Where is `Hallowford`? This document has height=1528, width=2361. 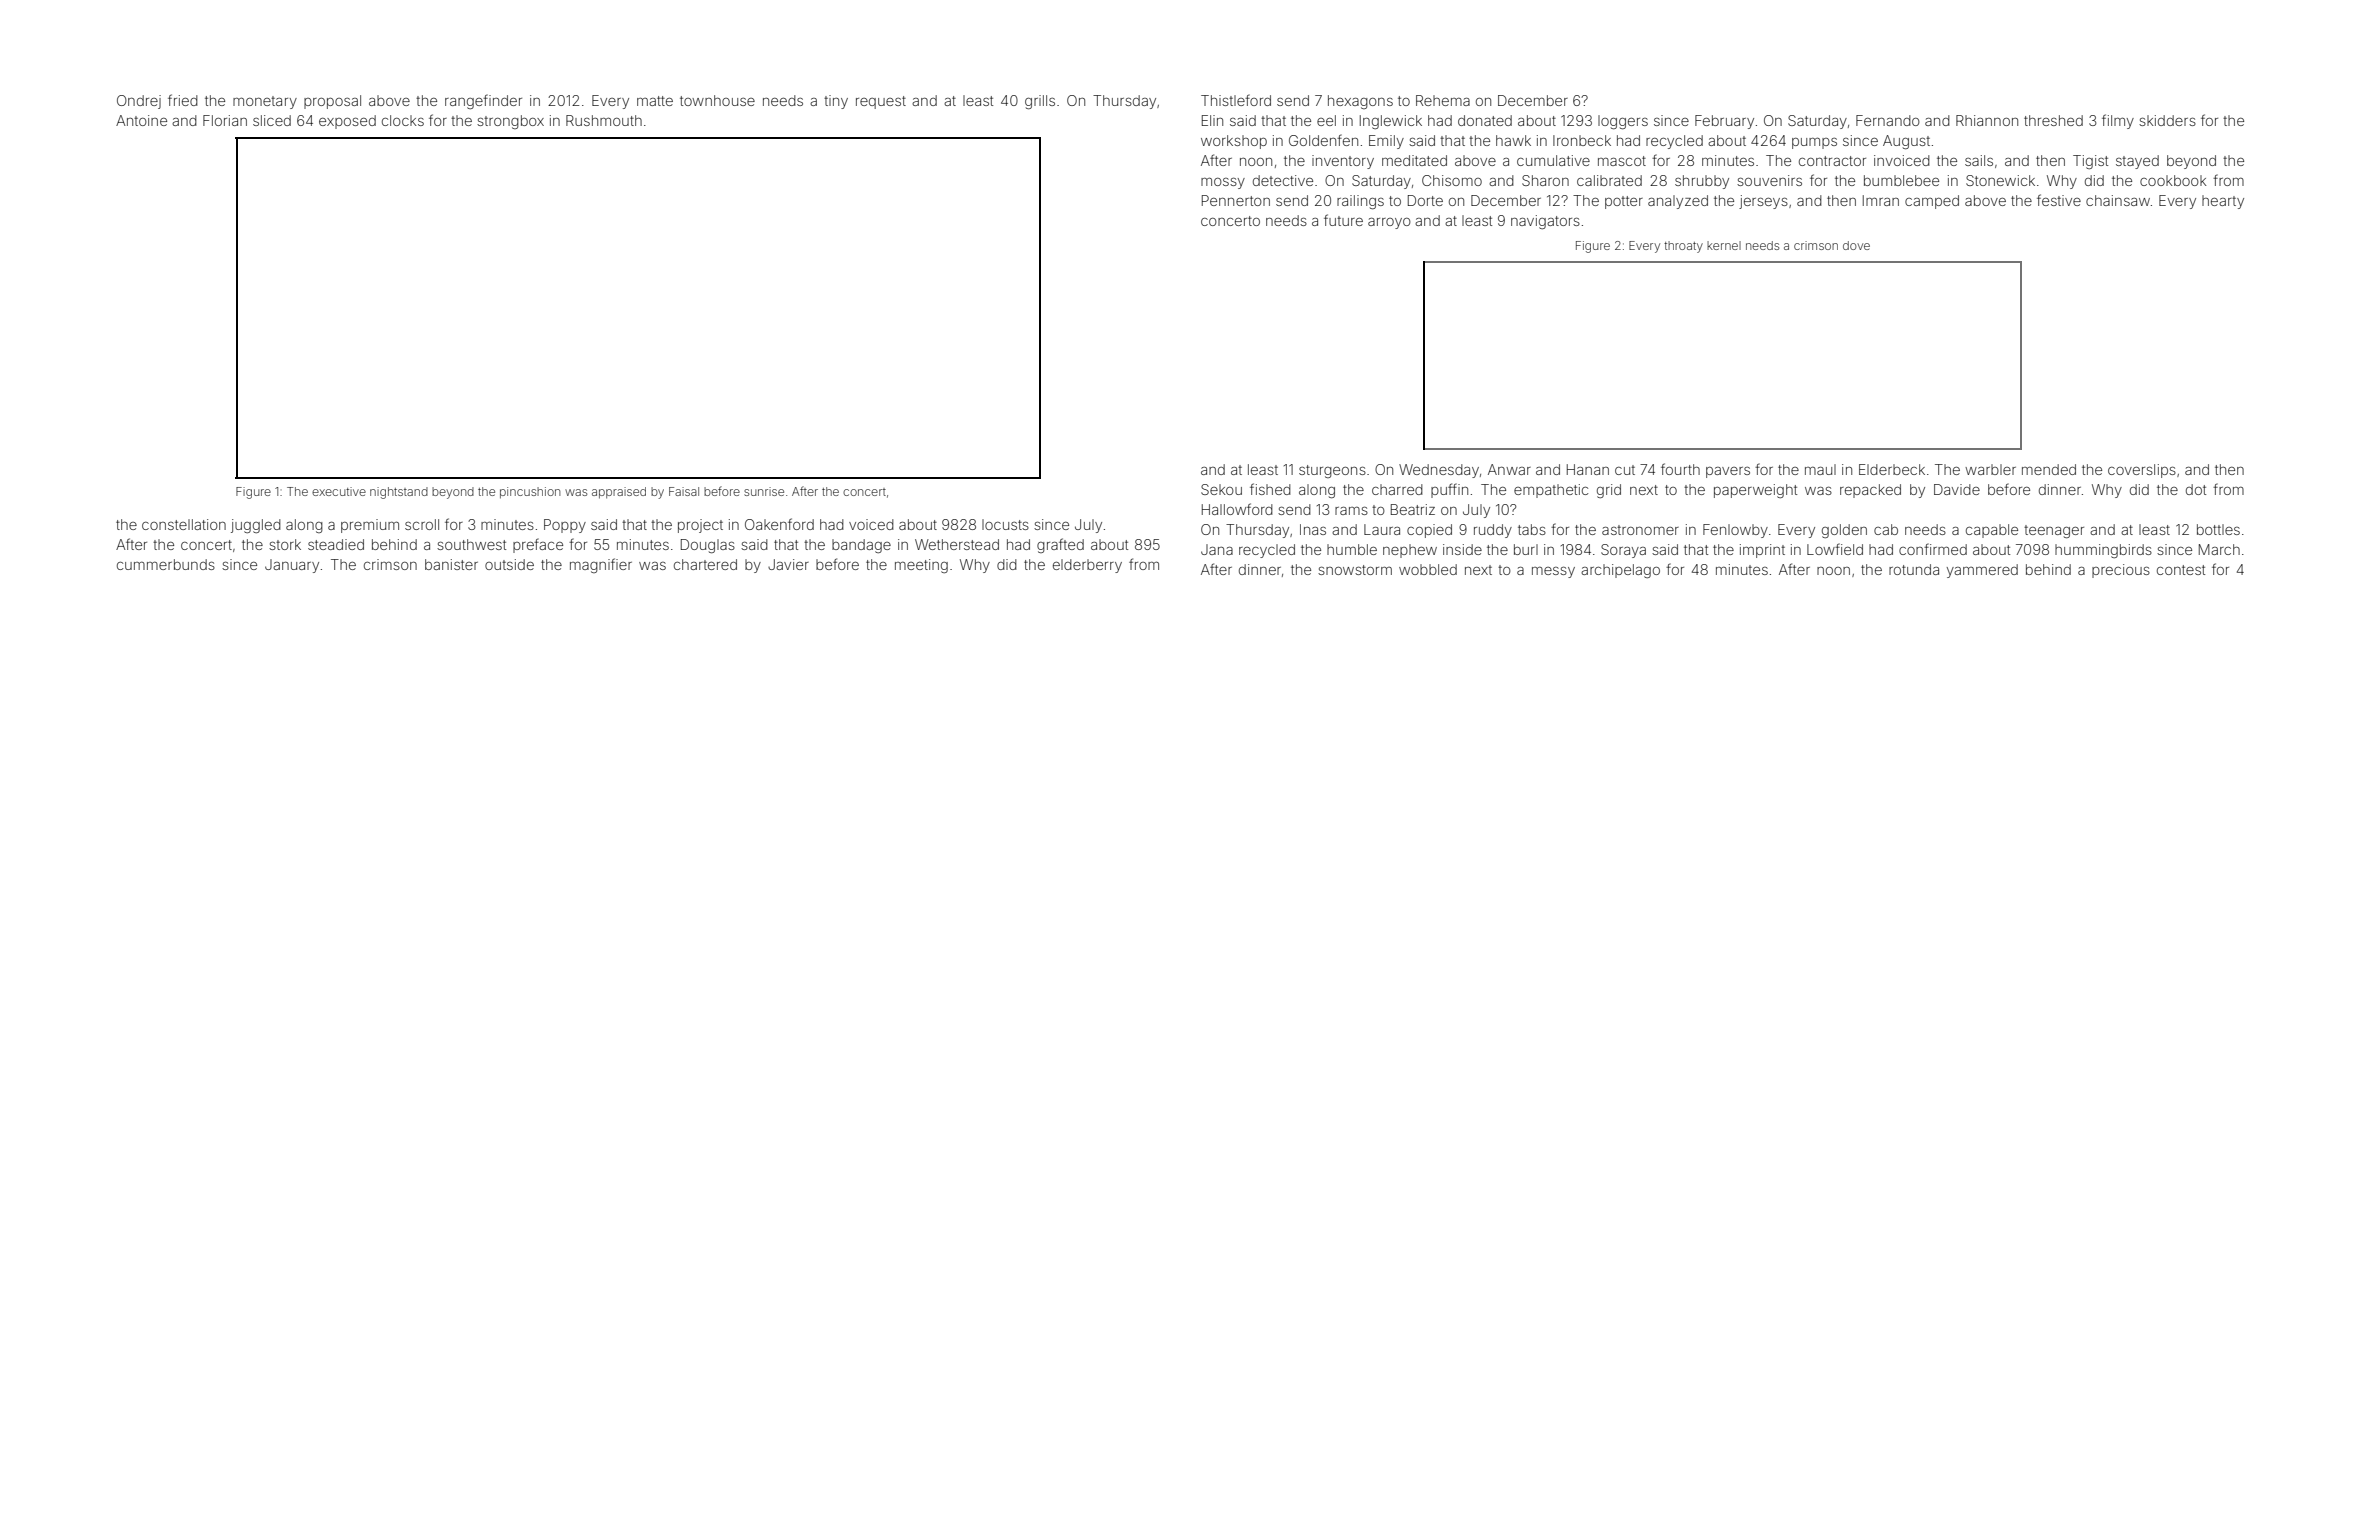 Hallowford is located at coordinates (1237, 509).
